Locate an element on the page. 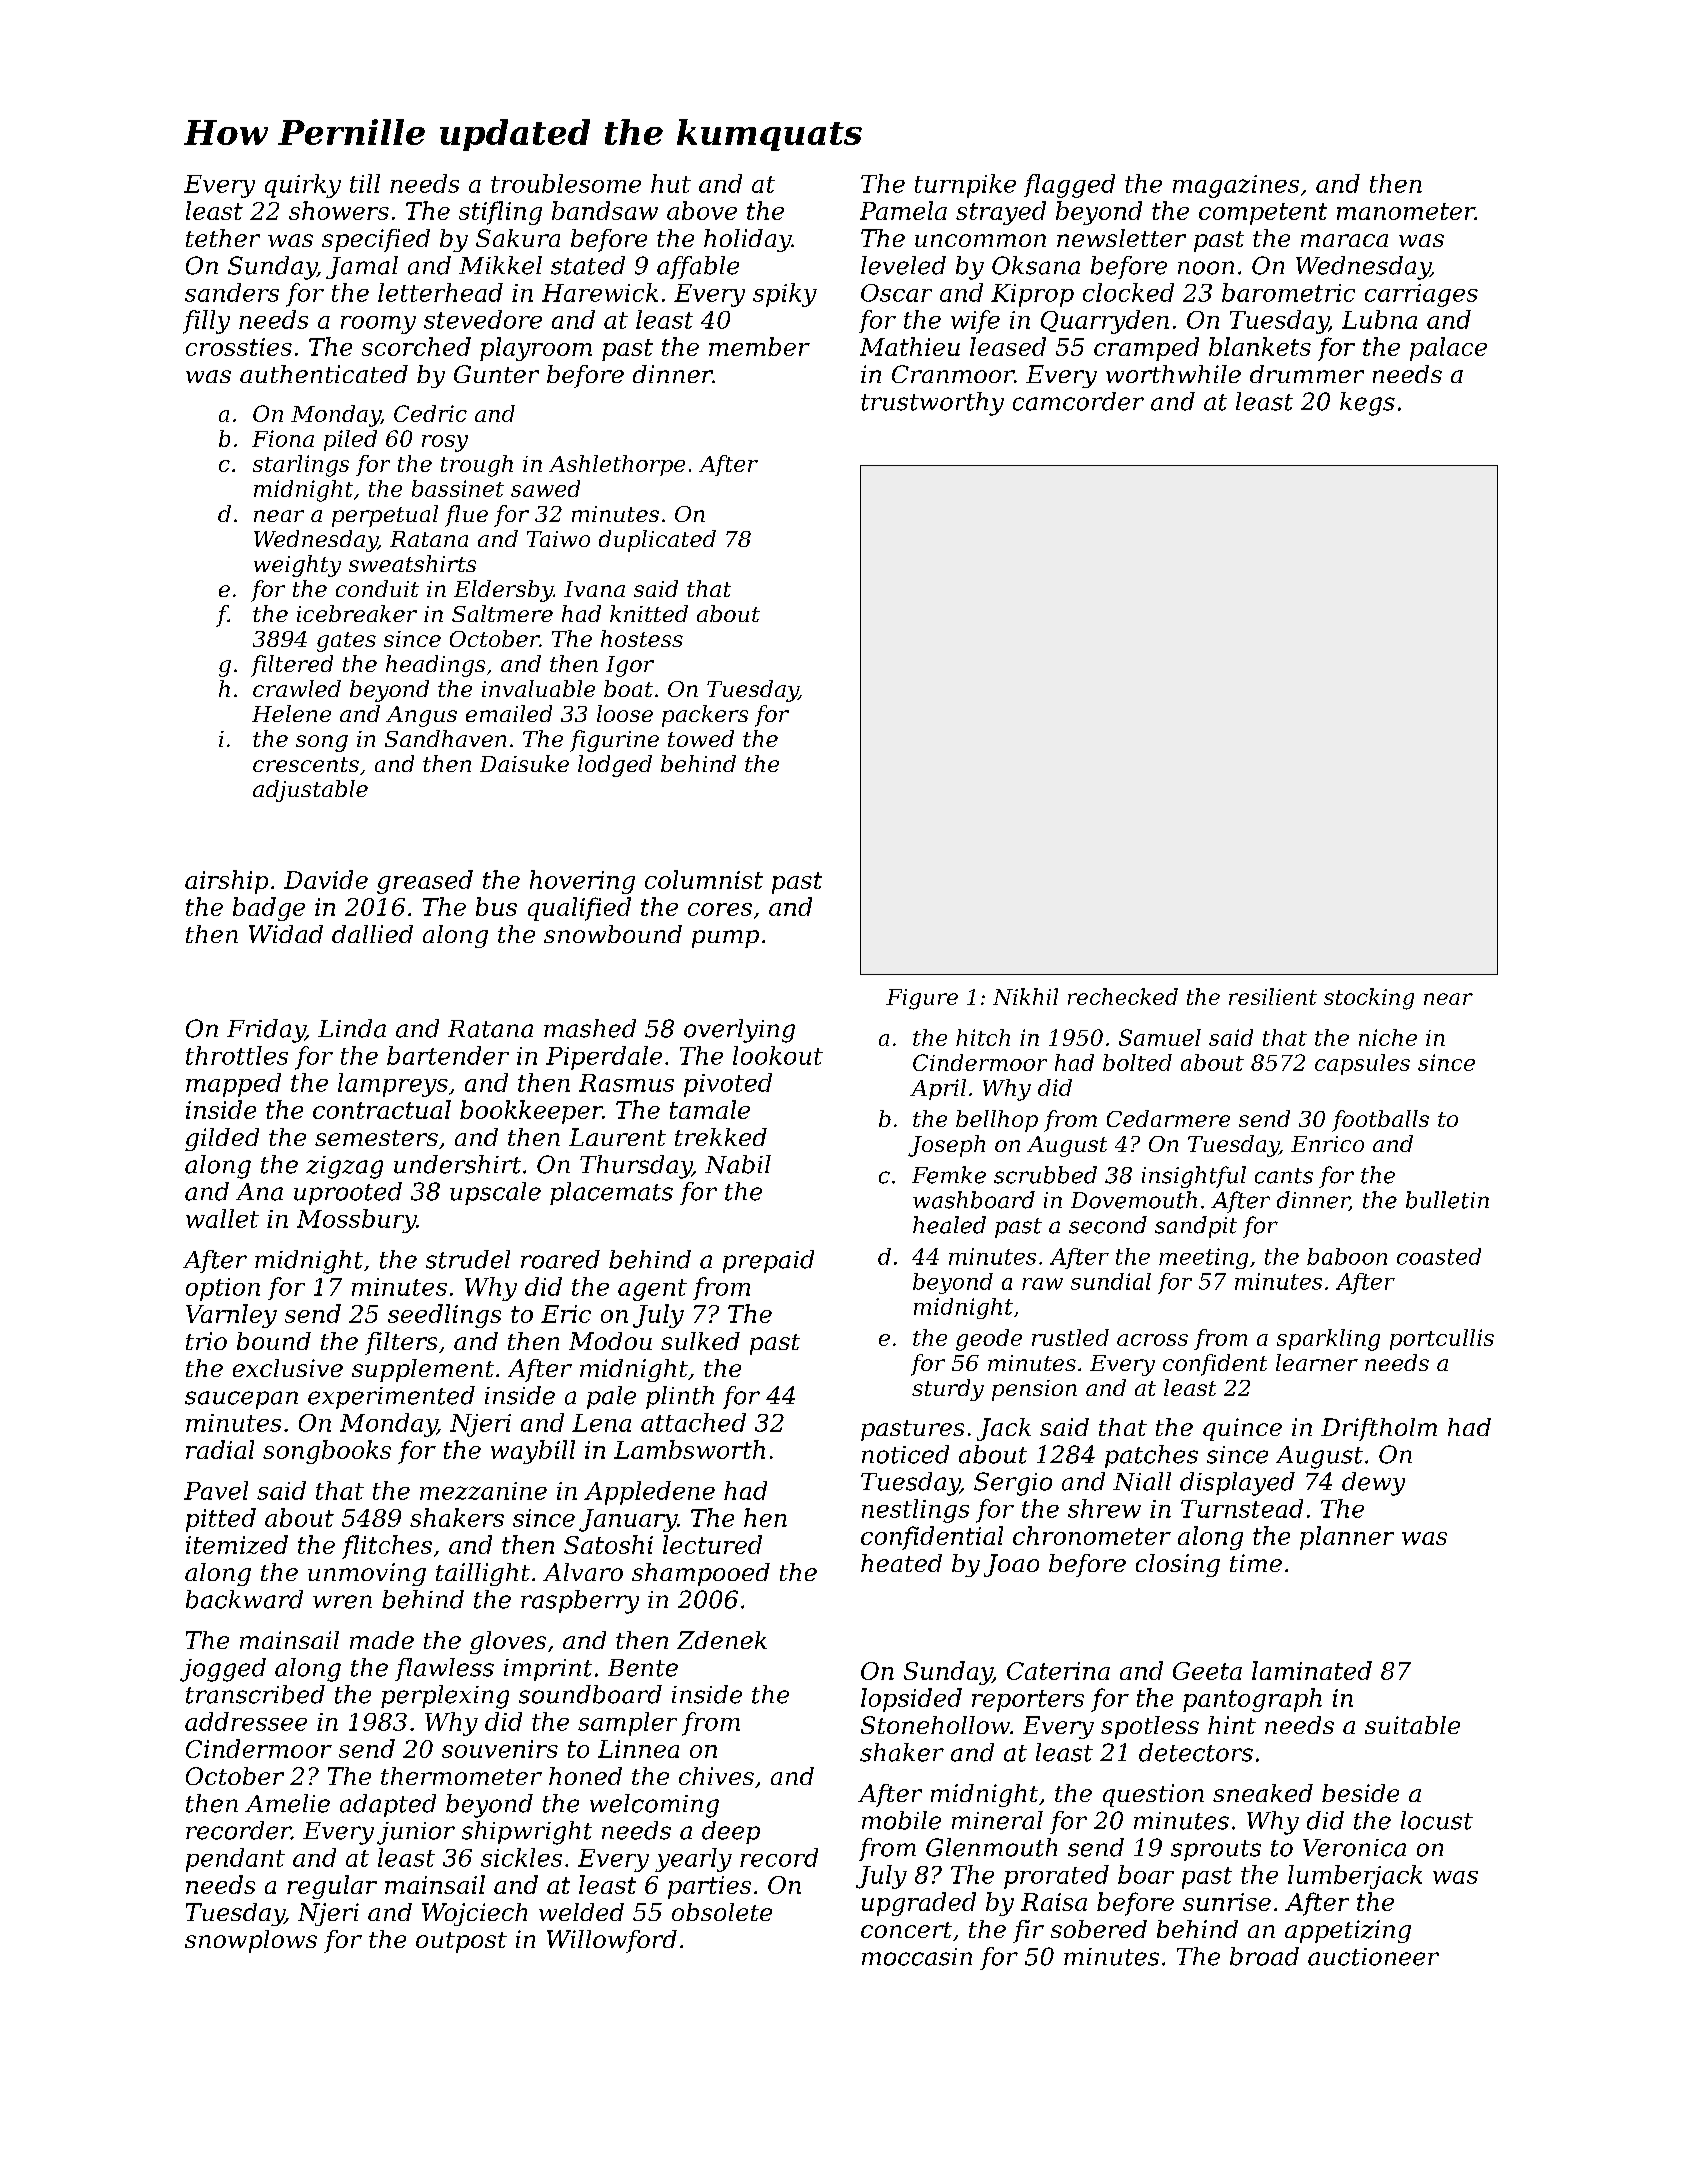 Image resolution: width=1683 pixels, height=2178 pixels. moccasin is located at coordinates (917, 1957).
